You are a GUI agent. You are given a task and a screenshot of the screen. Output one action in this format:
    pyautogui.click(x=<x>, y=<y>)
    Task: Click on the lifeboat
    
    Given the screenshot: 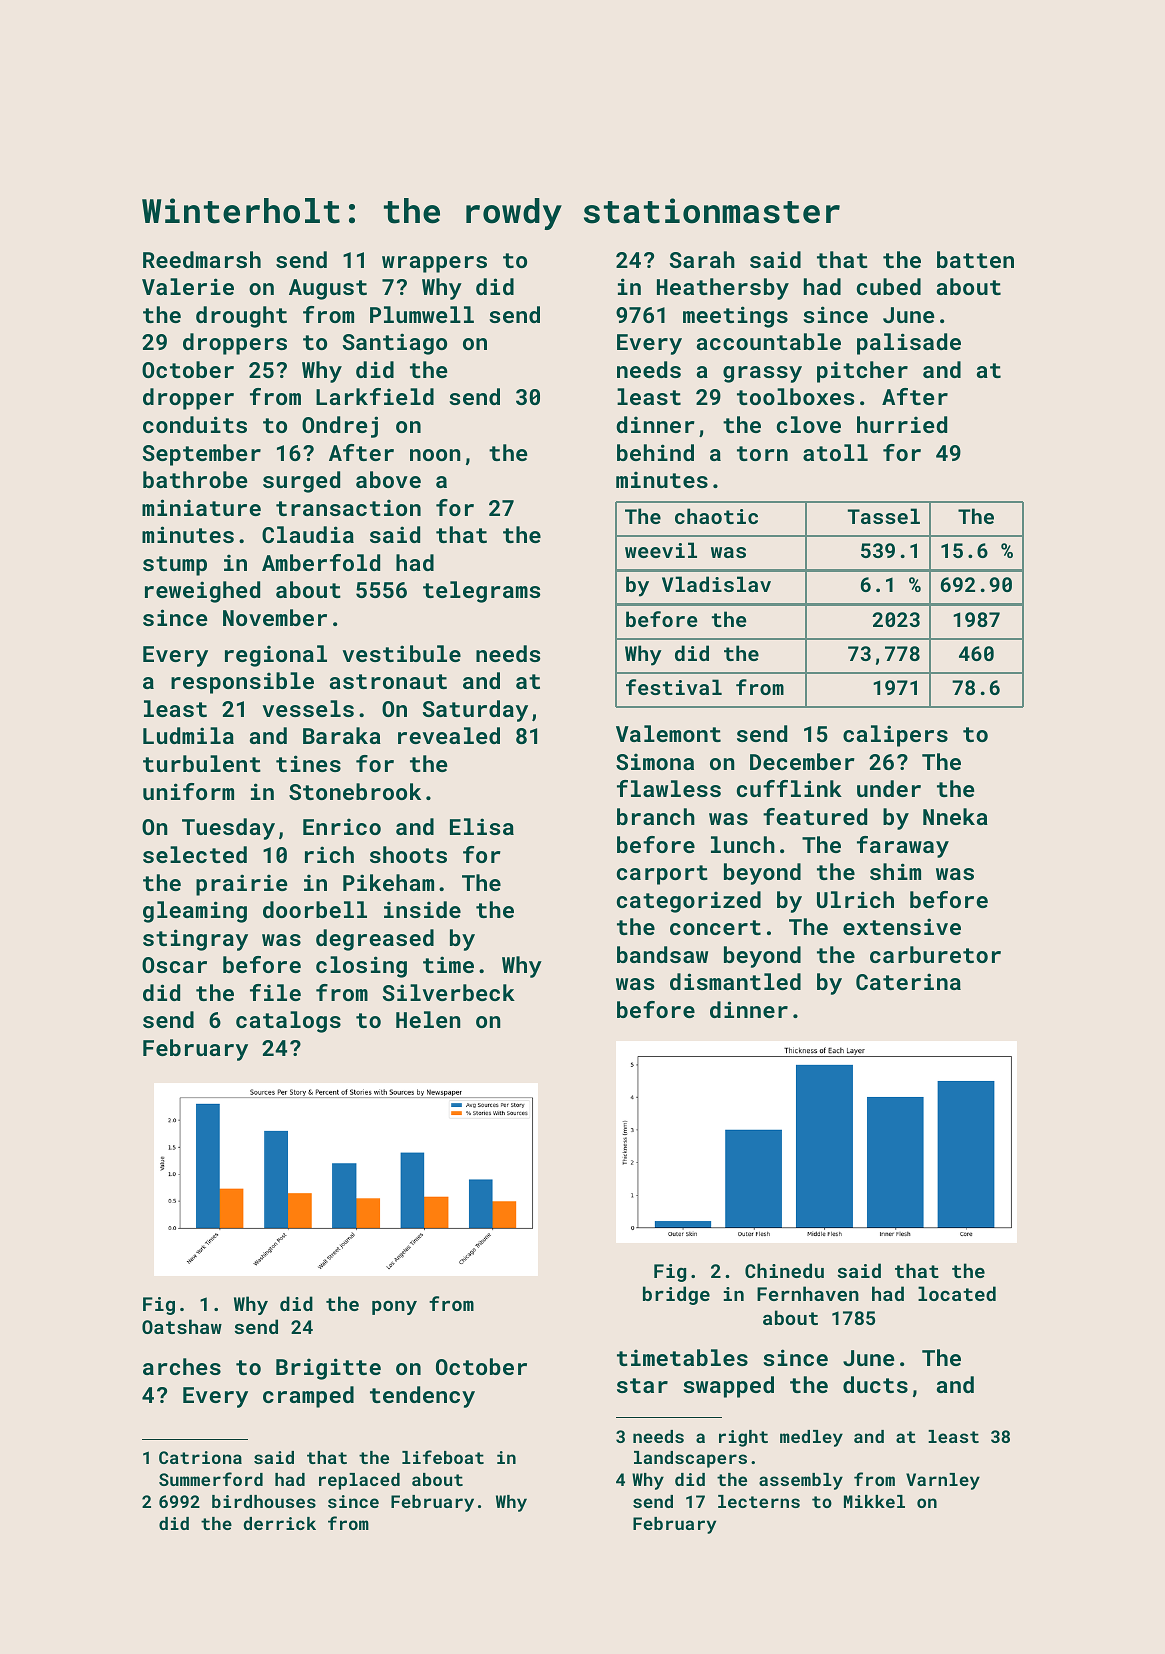 What is the action you would take?
    pyautogui.click(x=443, y=1457)
